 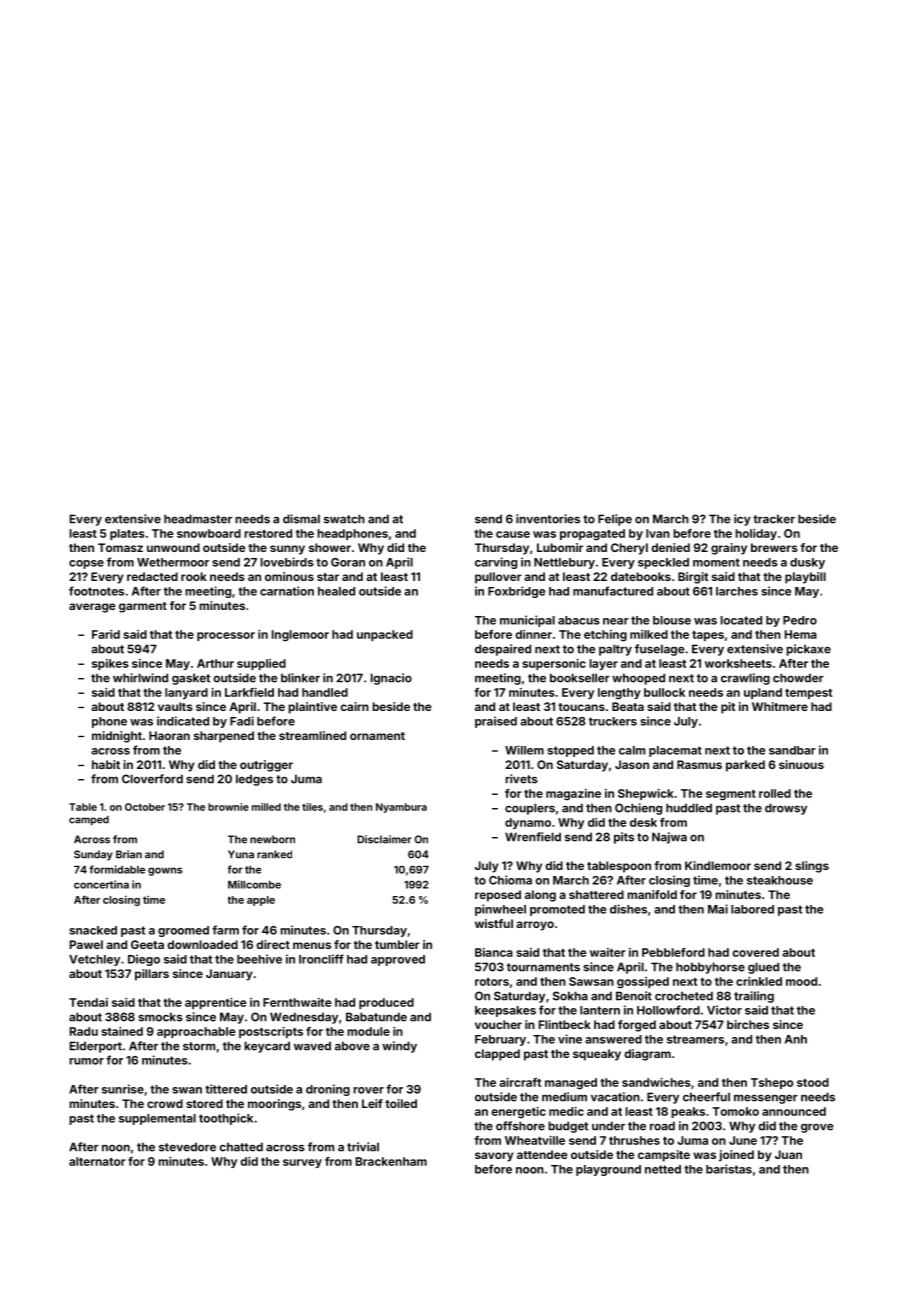 What do you see at coordinates (738, 663) in the image?
I see `worksheets` at bounding box center [738, 663].
